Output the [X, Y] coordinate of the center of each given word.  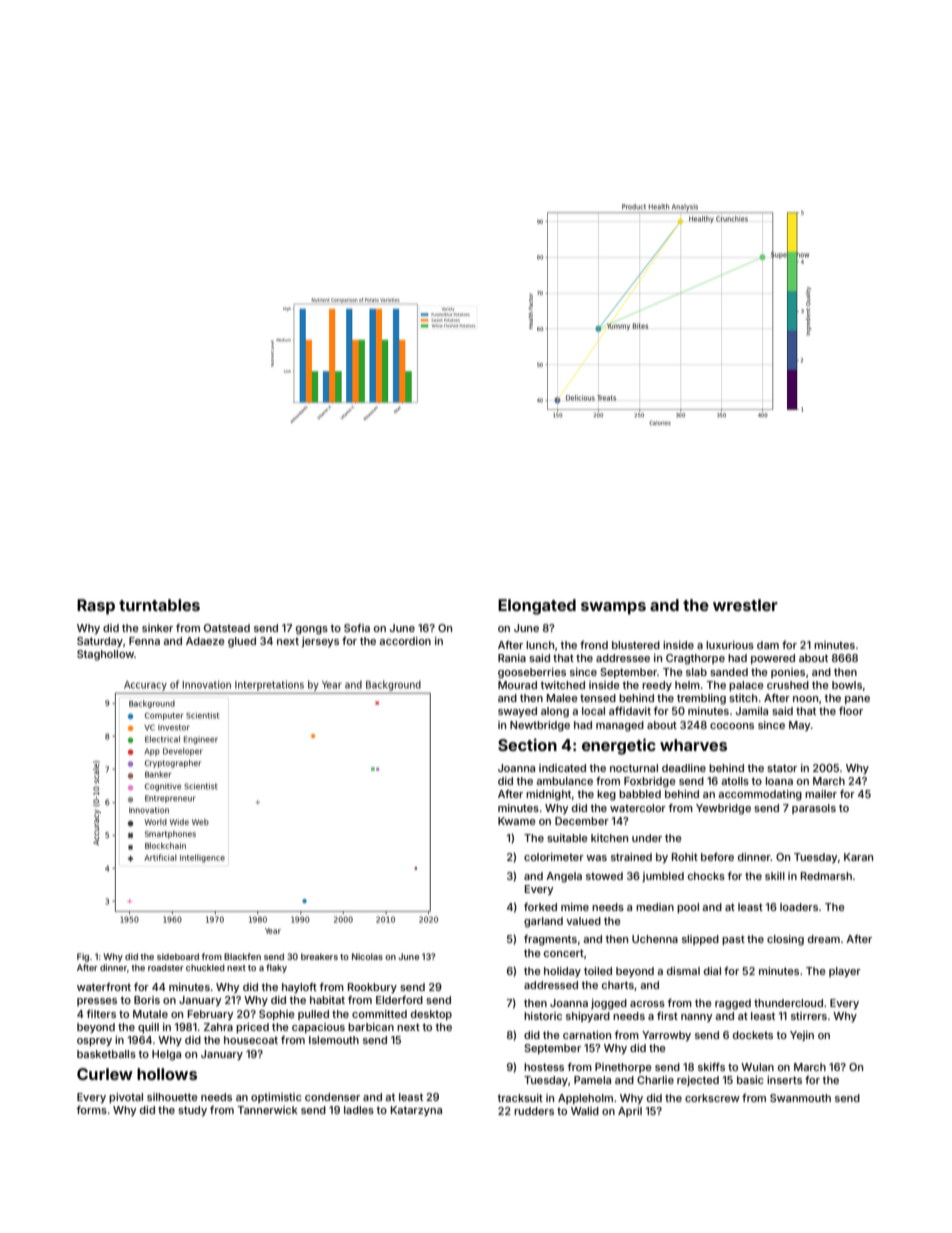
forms [91, 1109]
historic [543, 1016]
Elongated [537, 607]
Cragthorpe [695, 659]
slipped [700, 940]
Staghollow [105, 655]
